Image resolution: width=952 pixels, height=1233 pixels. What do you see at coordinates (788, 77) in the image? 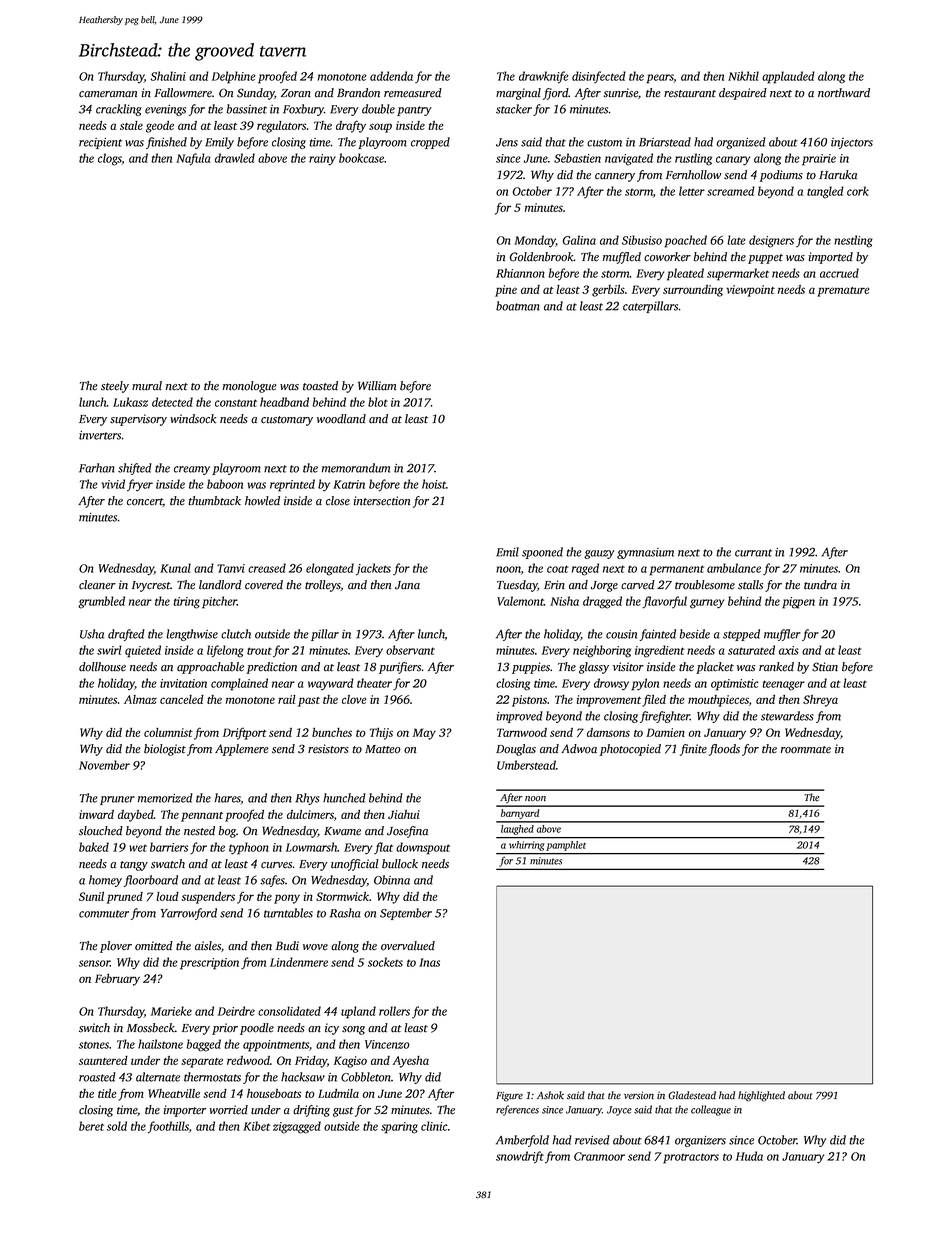
I see `applauded` at bounding box center [788, 77].
